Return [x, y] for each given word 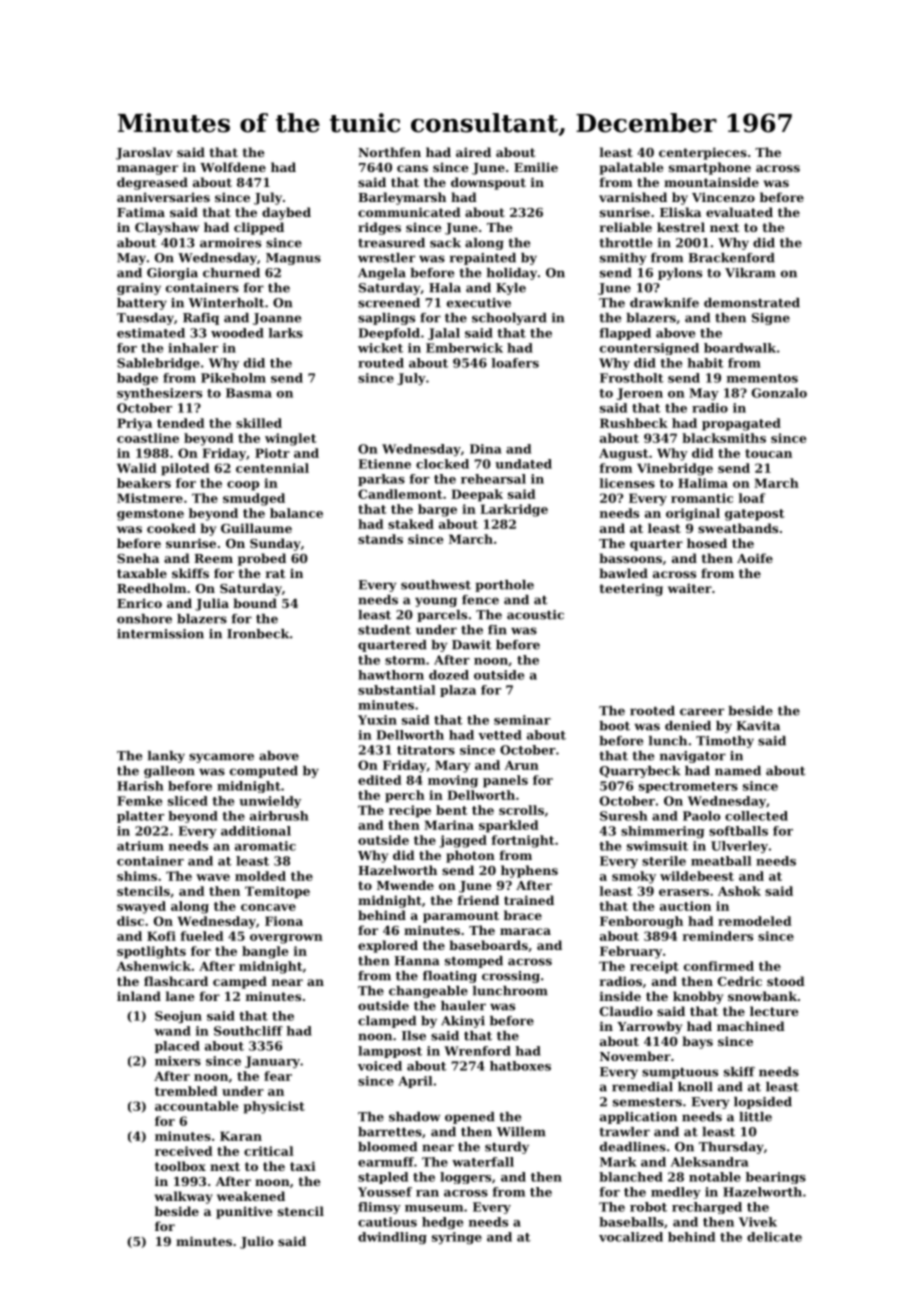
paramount [461, 917]
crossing [511, 977]
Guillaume [256, 528]
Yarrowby [649, 1027]
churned [231, 273]
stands [380, 539]
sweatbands [738, 528]
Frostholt [632, 378]
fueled [202, 936]
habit [705, 363]
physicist [274, 1107]
